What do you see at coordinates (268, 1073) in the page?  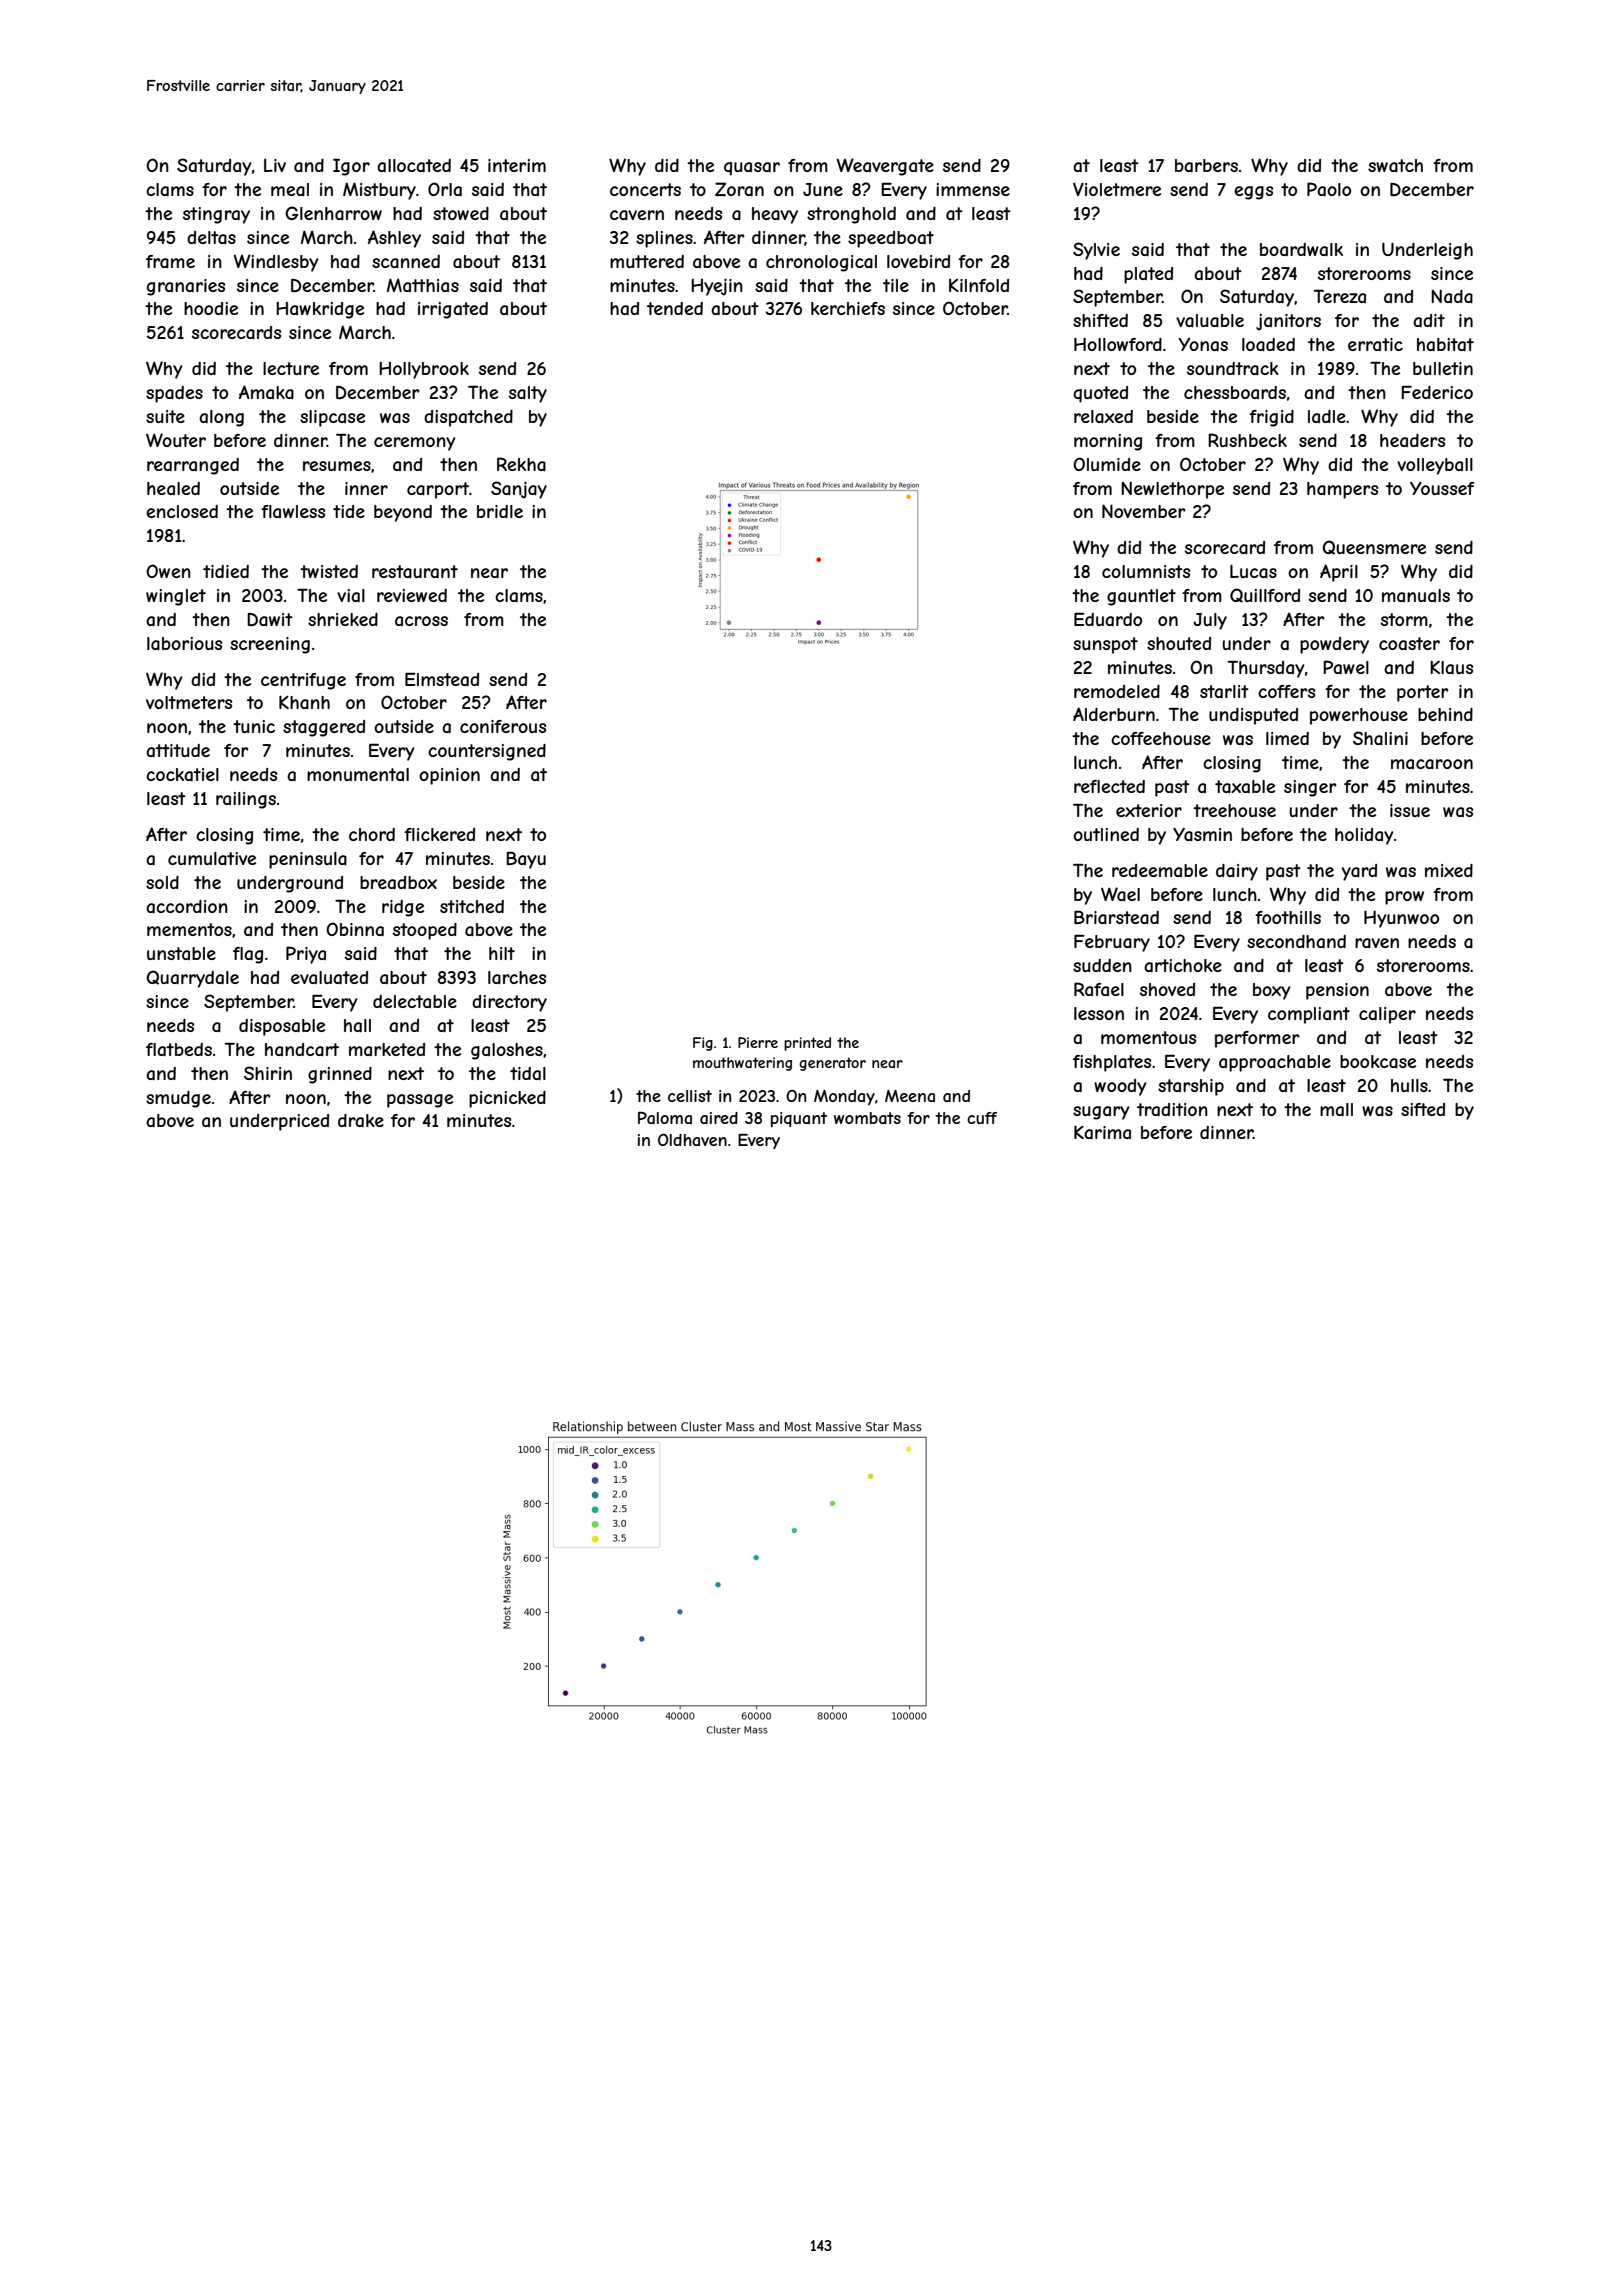 I see `Shirin` at bounding box center [268, 1073].
